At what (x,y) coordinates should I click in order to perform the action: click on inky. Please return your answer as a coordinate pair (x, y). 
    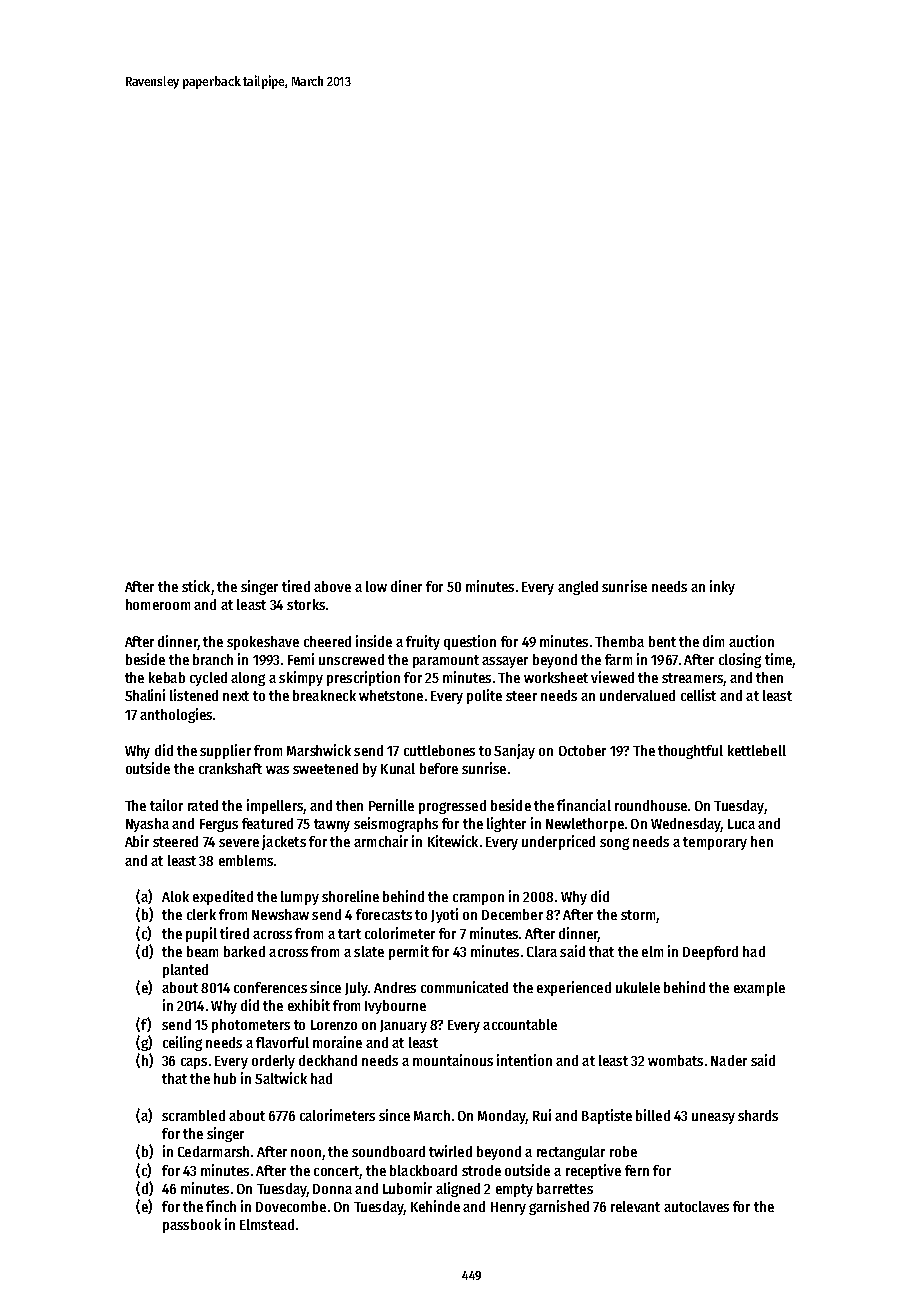
    Looking at the image, I should click on (722, 587).
